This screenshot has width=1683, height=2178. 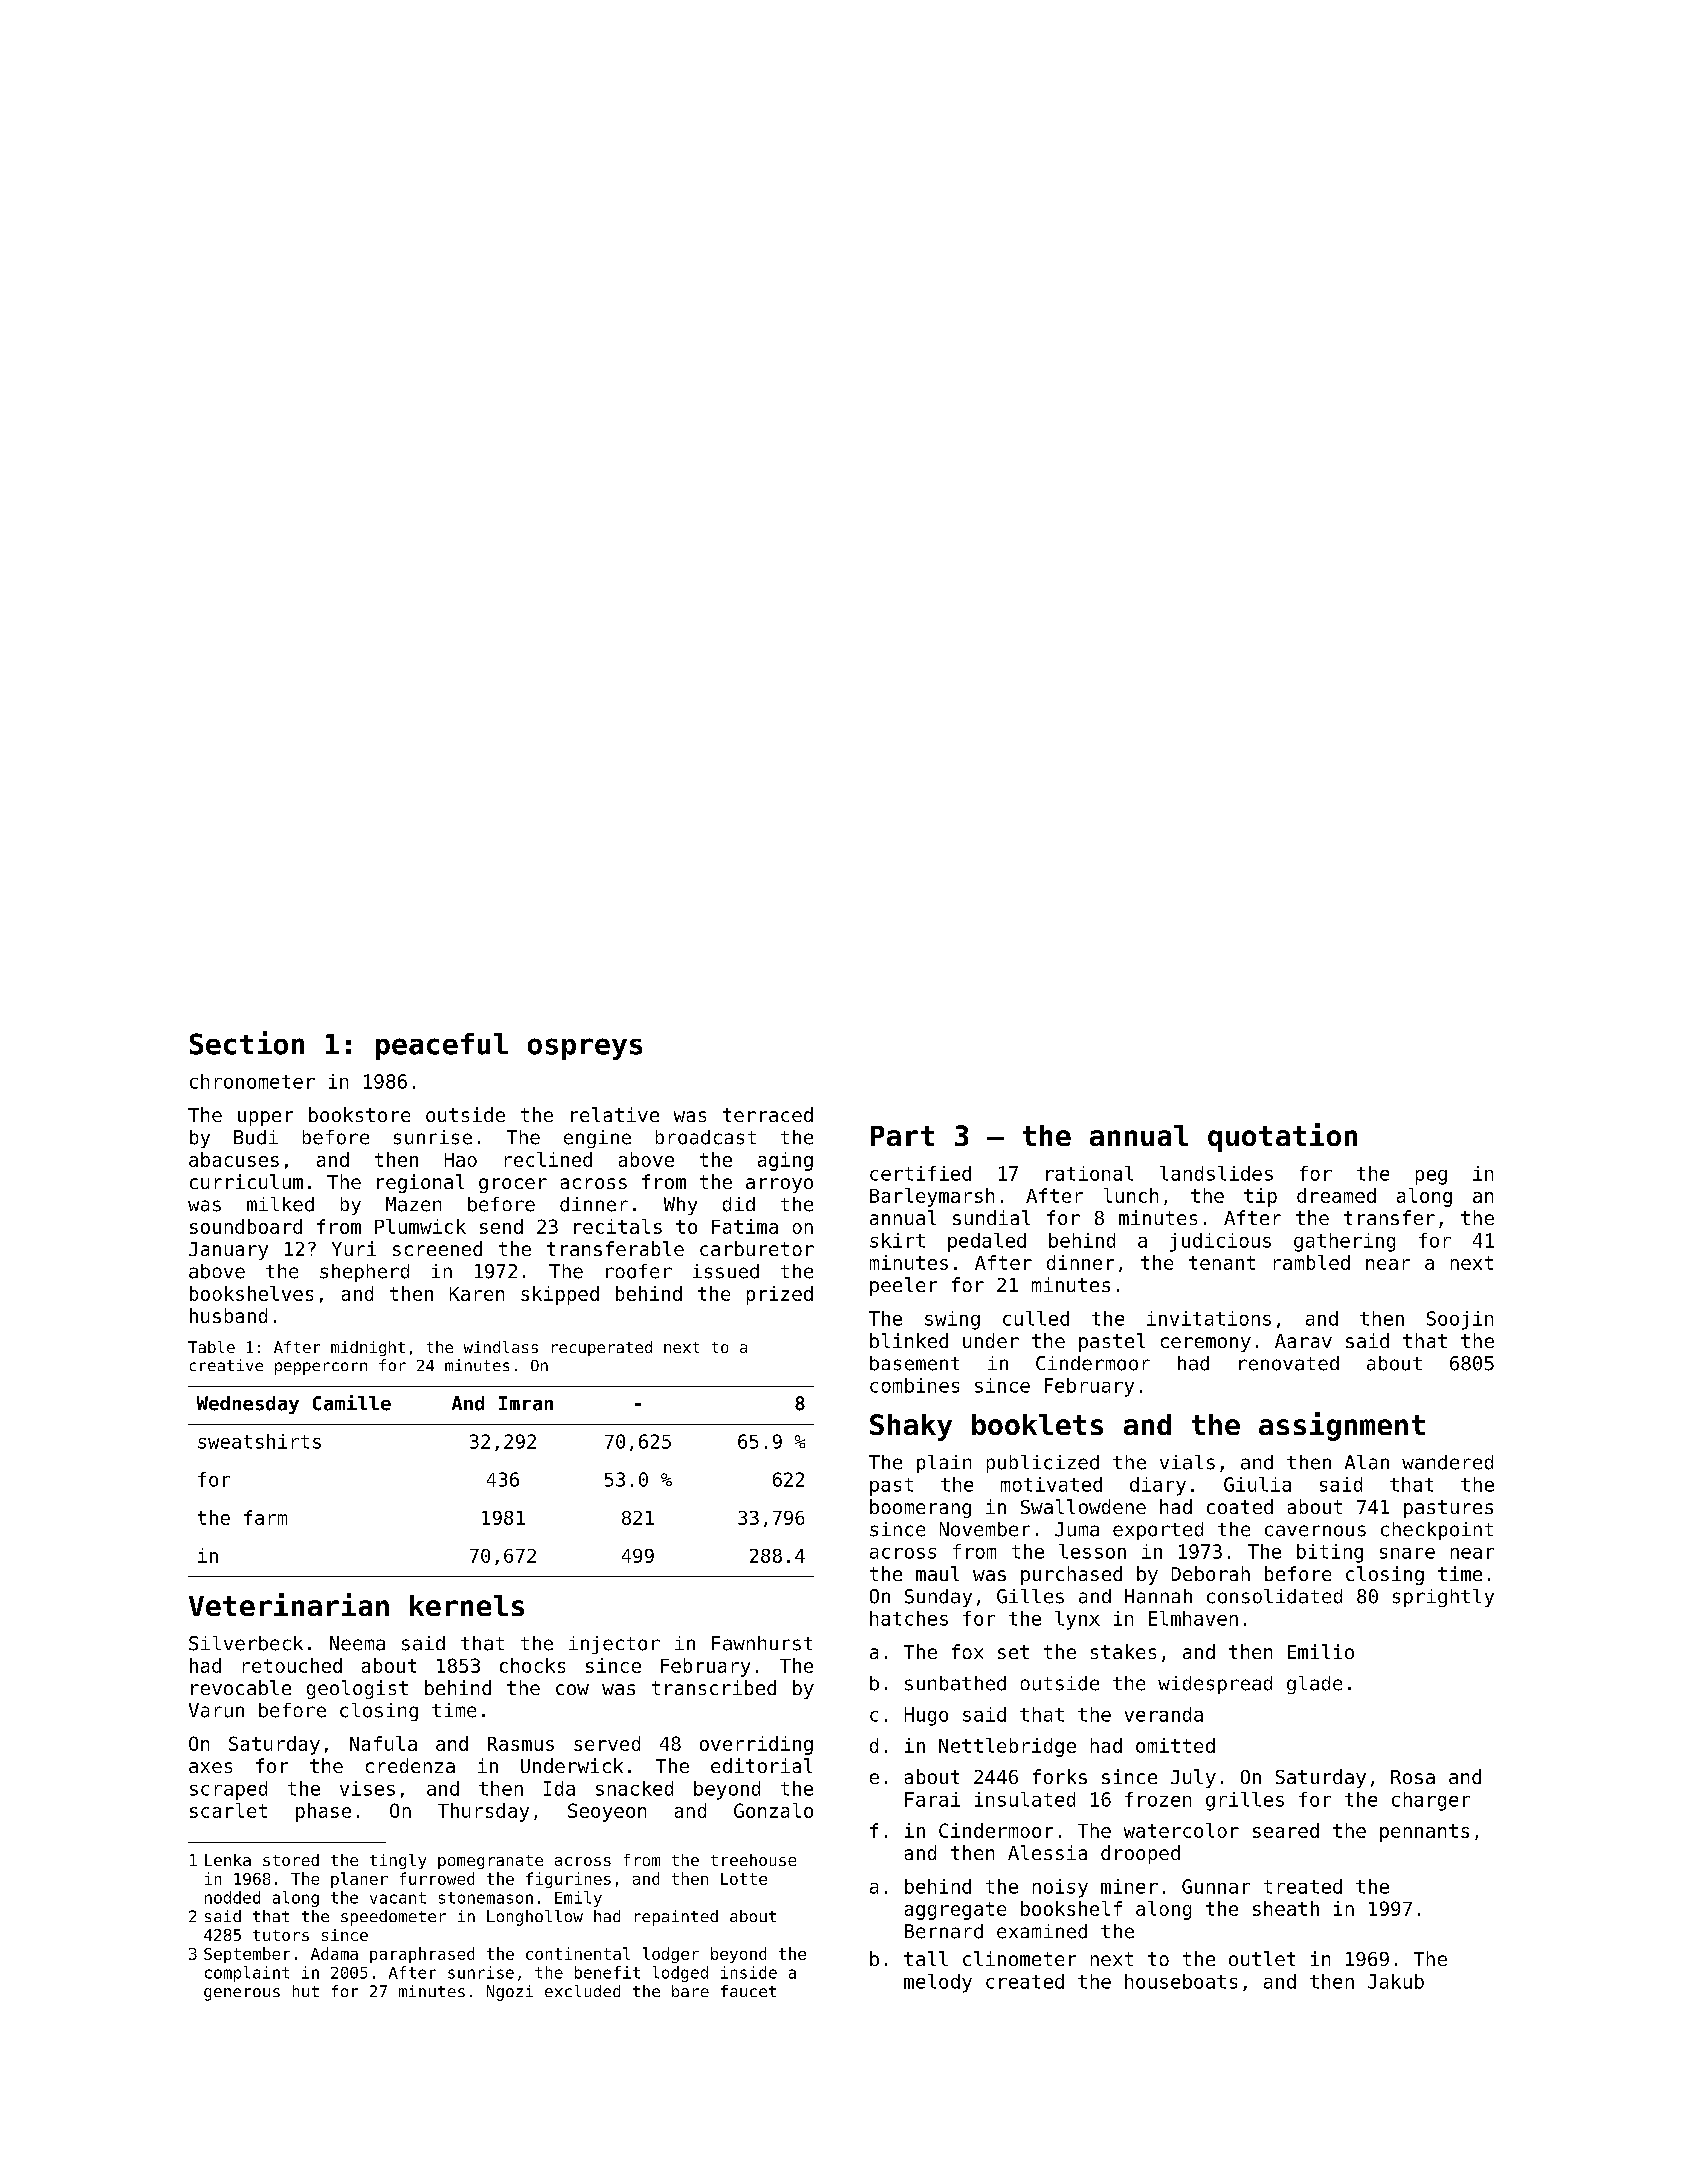 What do you see at coordinates (226, 1365) in the screenshot?
I see `creative` at bounding box center [226, 1365].
